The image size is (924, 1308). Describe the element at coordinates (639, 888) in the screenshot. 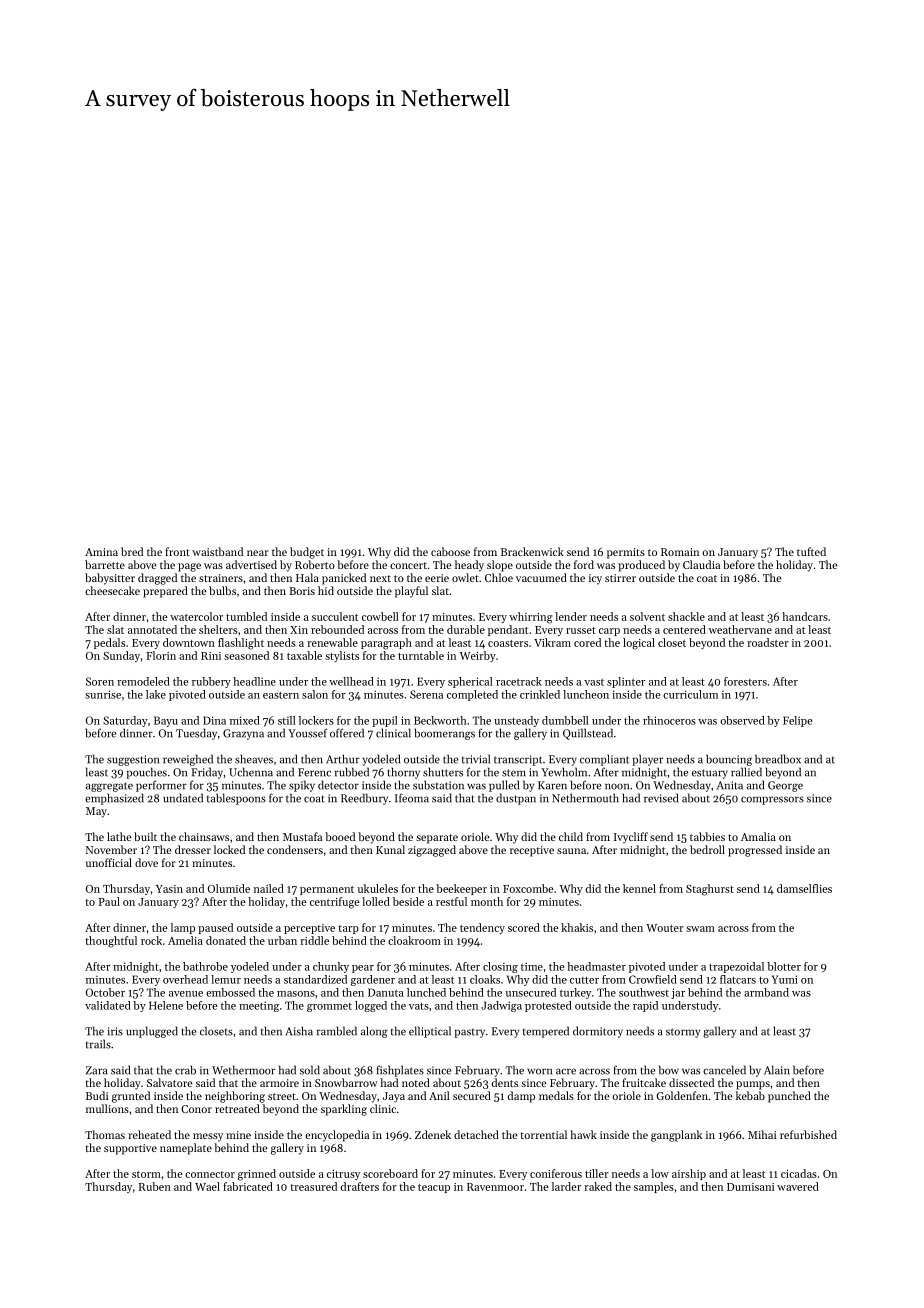

I see `kennel` at that location.
